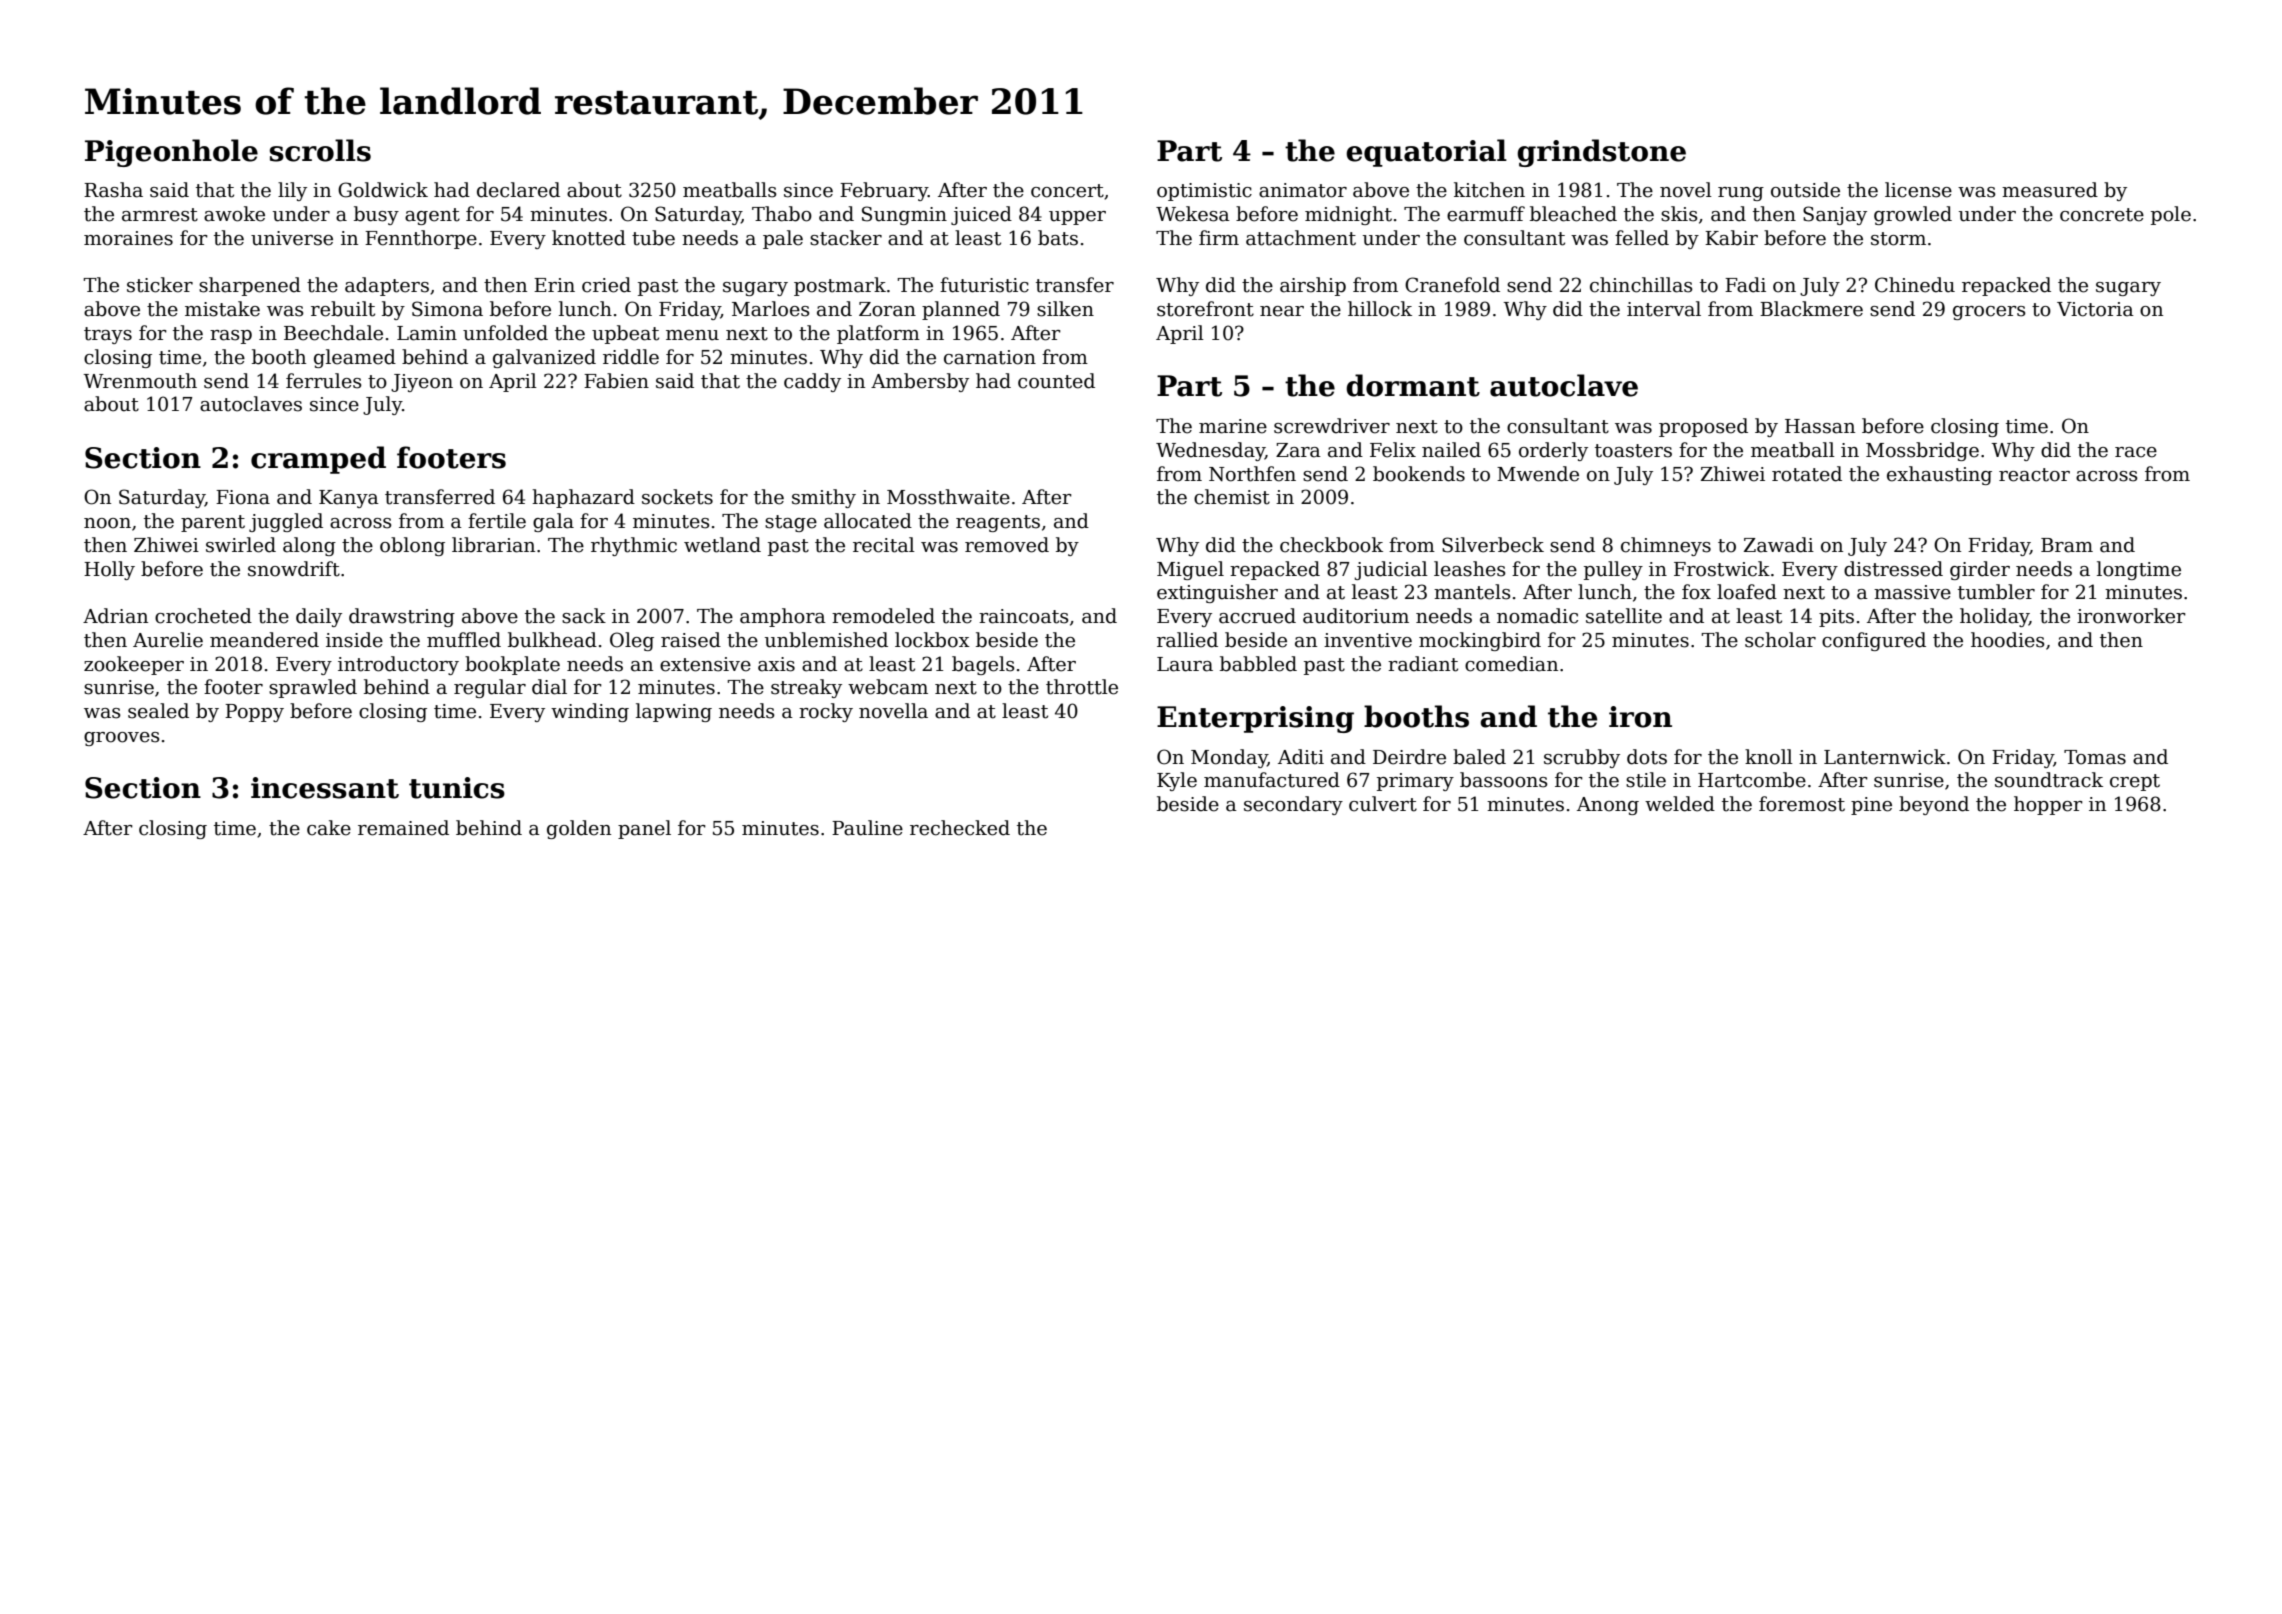 Image resolution: width=2282 pixels, height=1614 pixels. What do you see at coordinates (457, 788) in the document?
I see `tunics` at bounding box center [457, 788].
